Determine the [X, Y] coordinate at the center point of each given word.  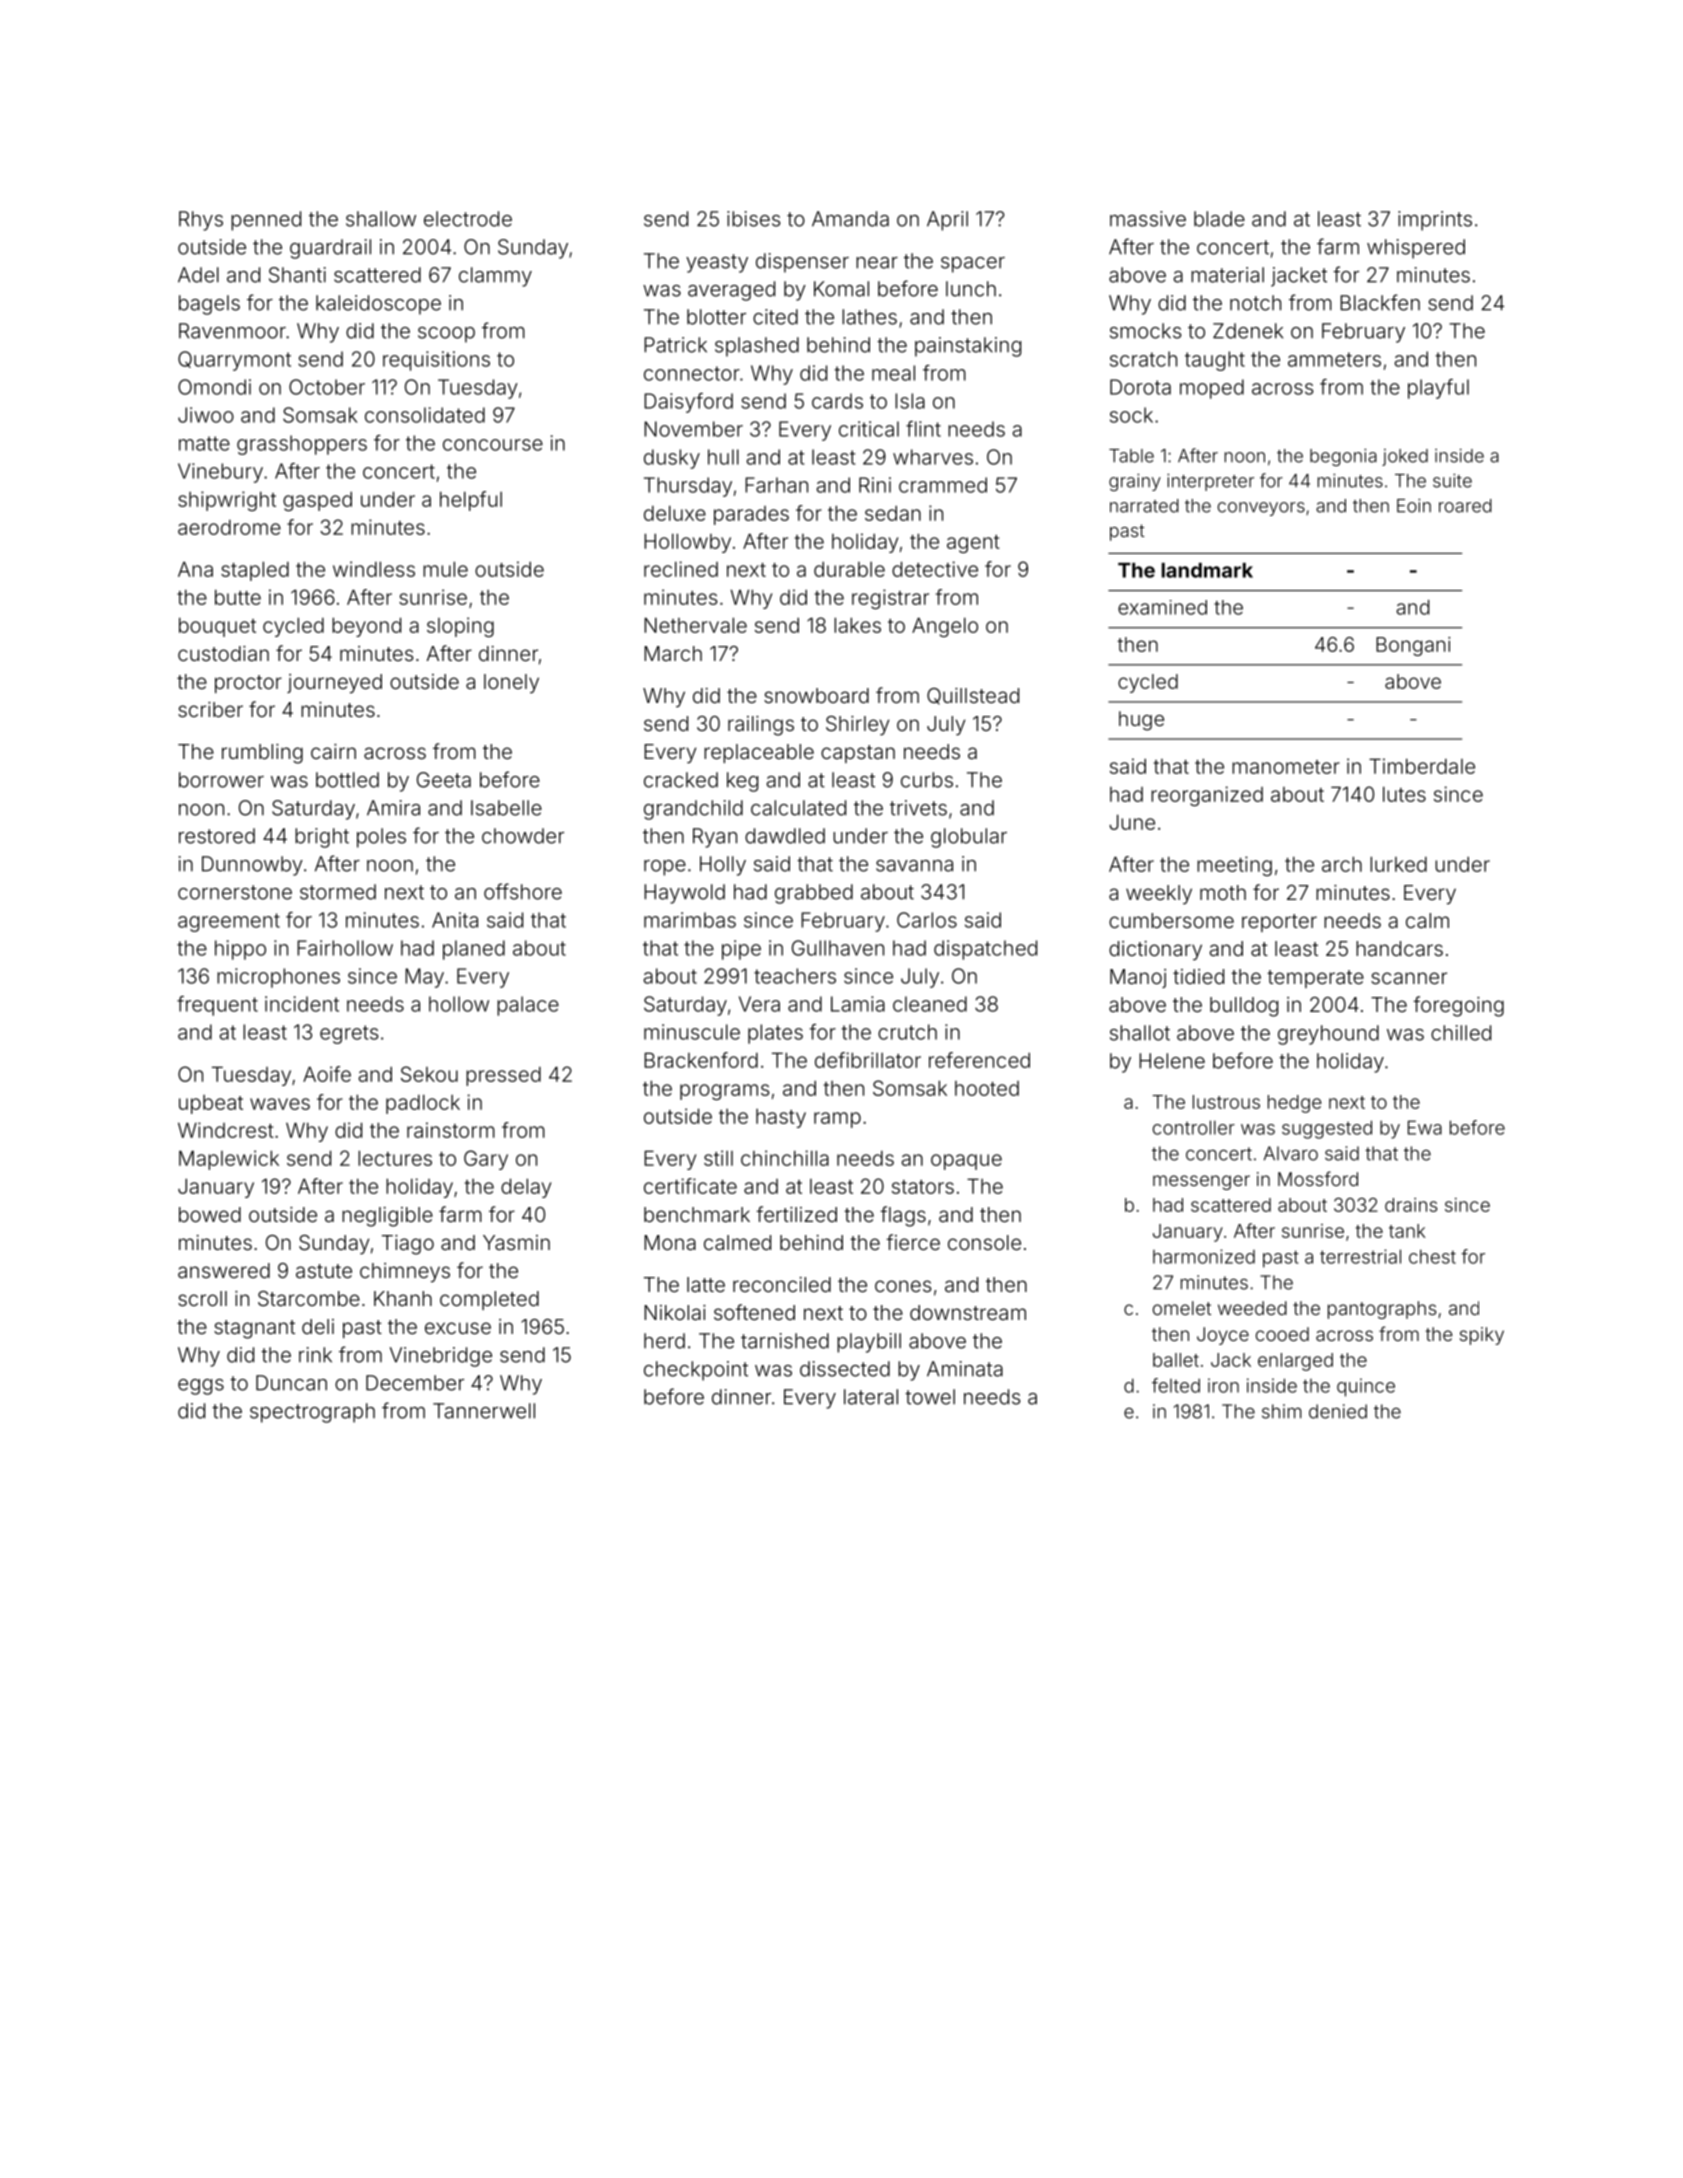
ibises [753, 219]
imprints [1435, 221]
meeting [1234, 866]
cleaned [930, 1004]
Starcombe [309, 1298]
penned [266, 221]
